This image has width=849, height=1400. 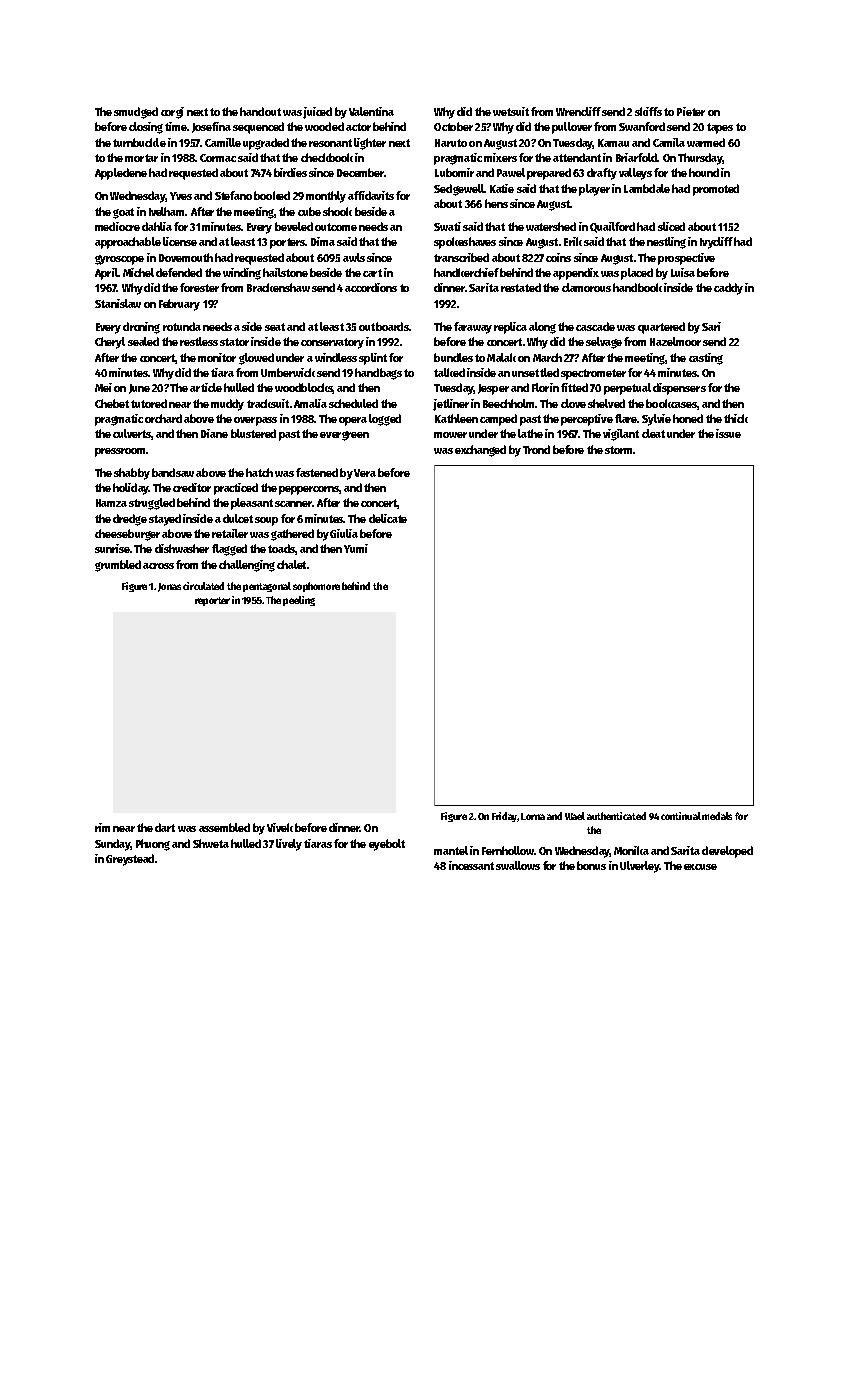 What do you see at coordinates (642, 126) in the image?
I see `Swanford` at bounding box center [642, 126].
